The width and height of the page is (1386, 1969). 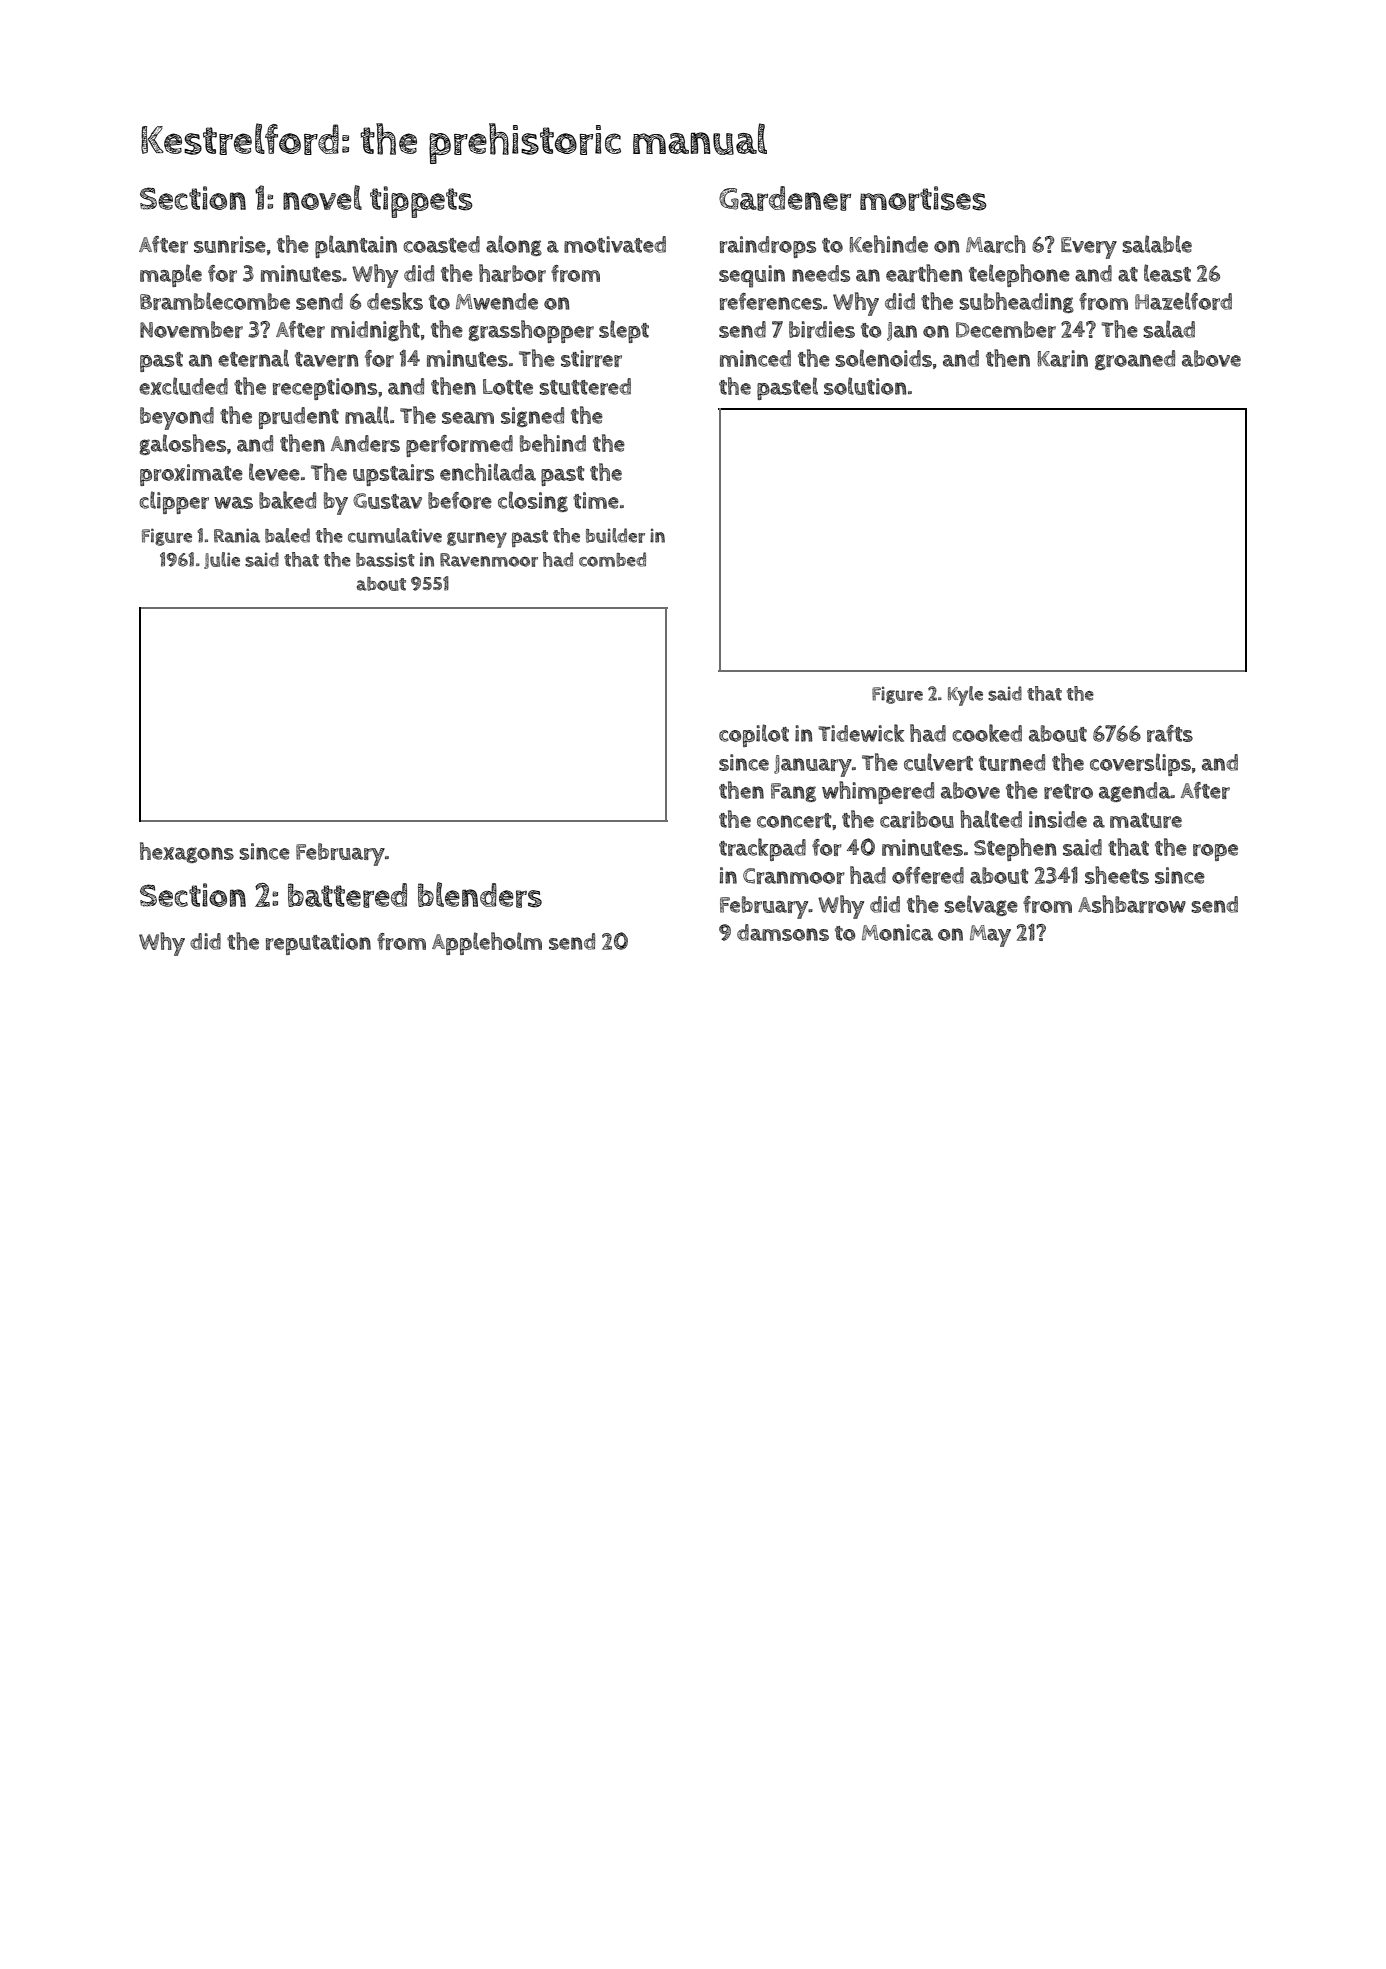 What do you see at coordinates (965, 696) in the page?
I see `Kyle` at bounding box center [965, 696].
